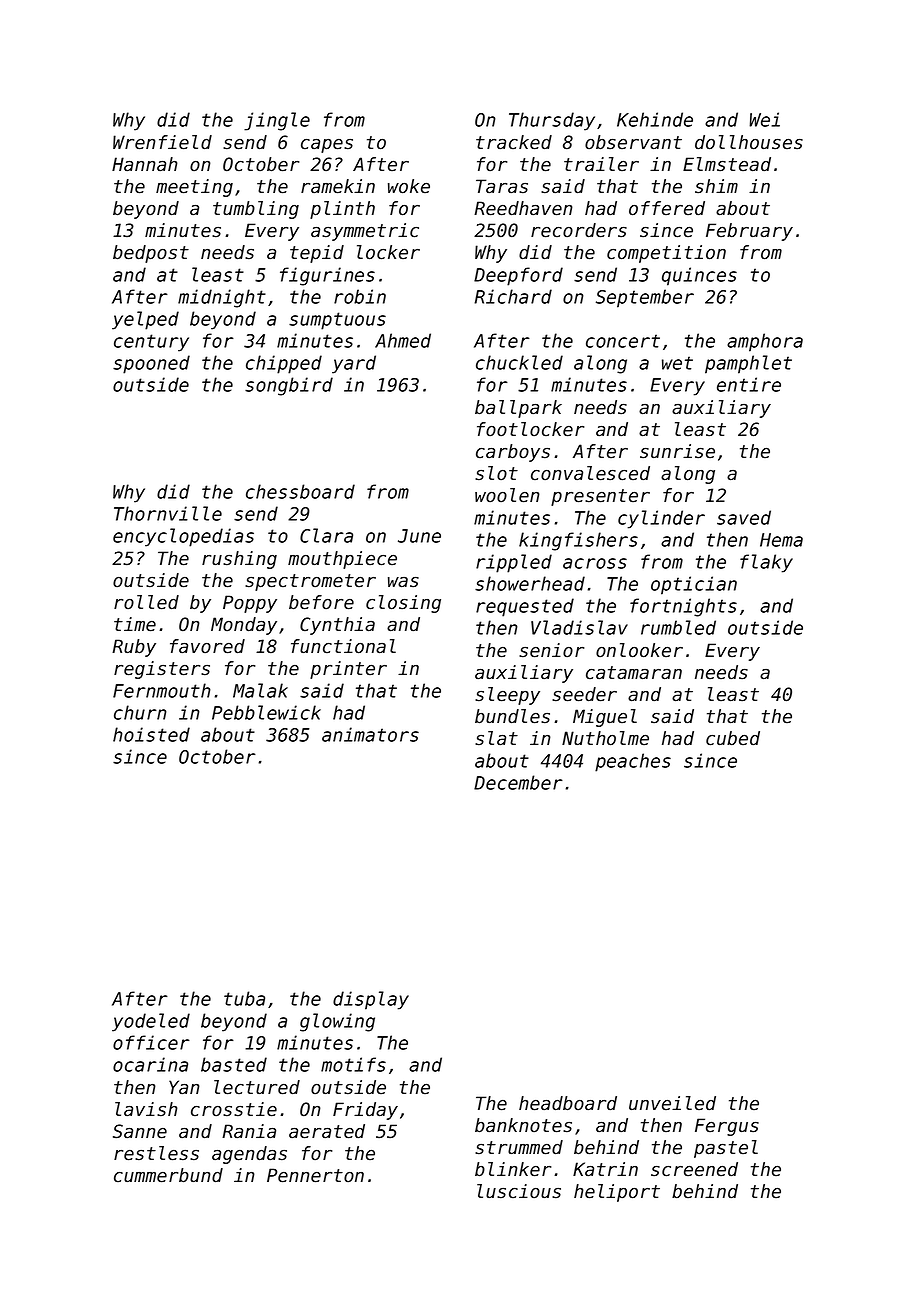 This image has height=1308, width=924. I want to click on flaky, so click(766, 563).
